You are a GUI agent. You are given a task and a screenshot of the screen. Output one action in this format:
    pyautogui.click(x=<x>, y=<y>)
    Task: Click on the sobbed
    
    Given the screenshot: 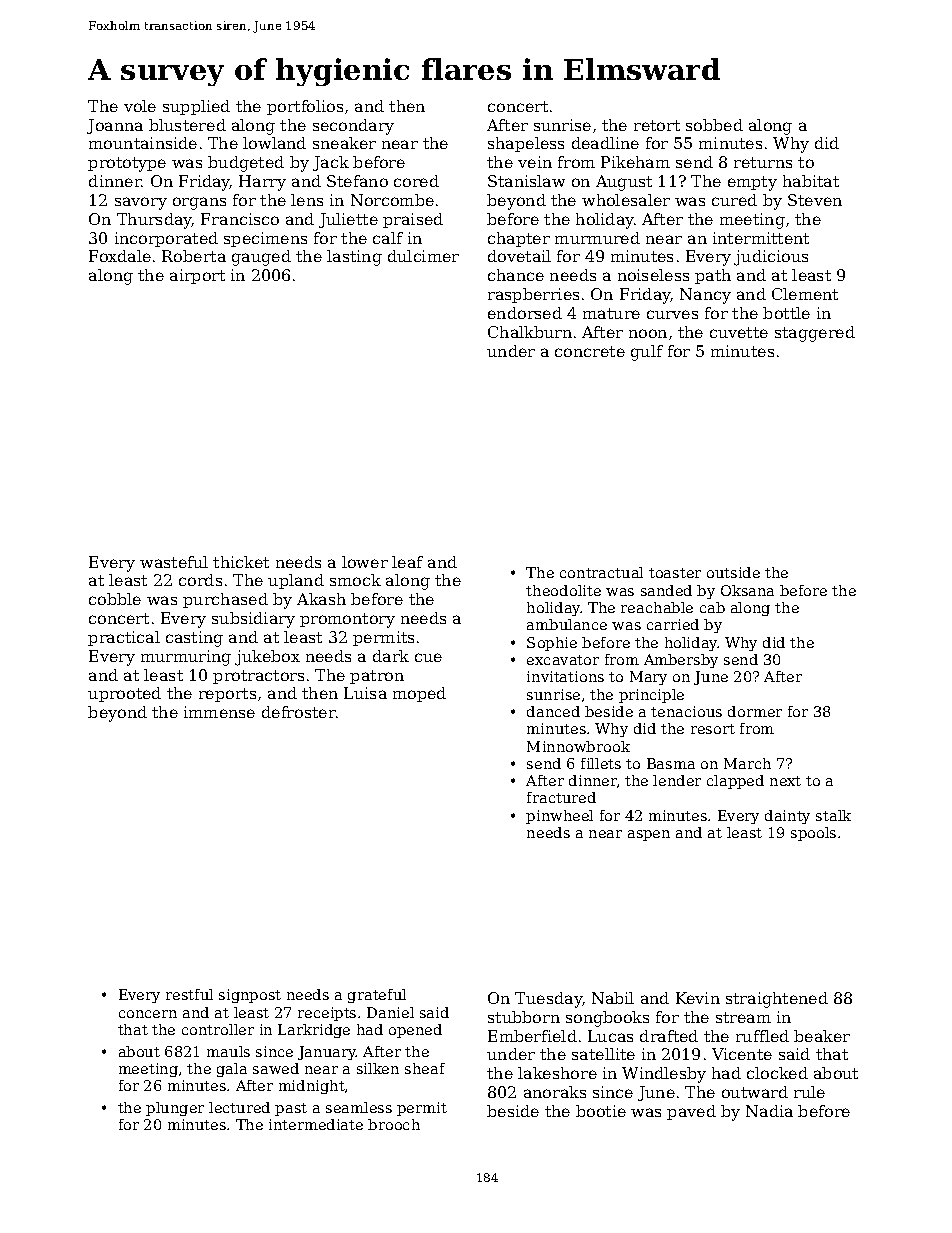 What is the action you would take?
    pyautogui.click(x=714, y=125)
